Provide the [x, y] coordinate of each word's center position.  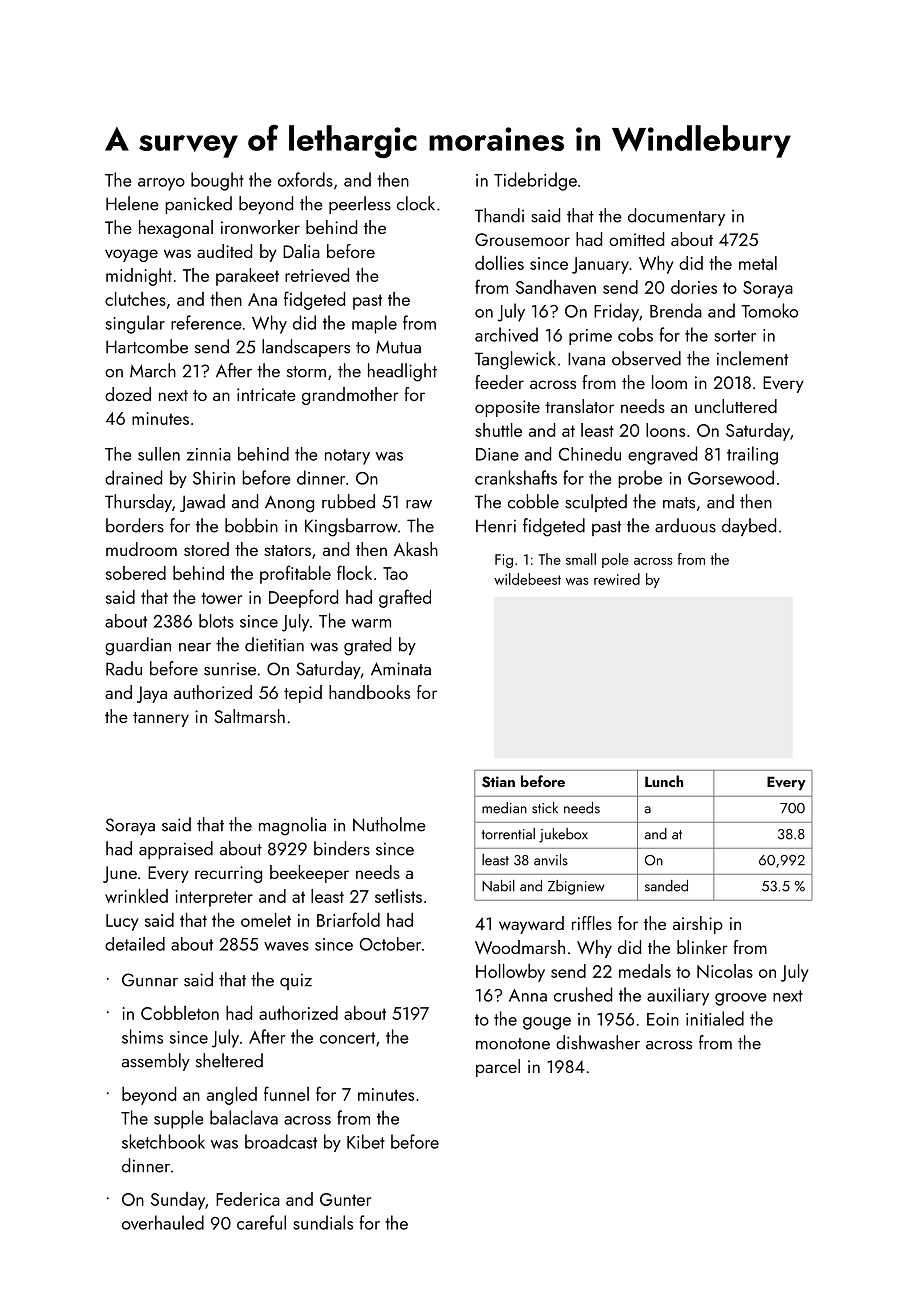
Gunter [345, 1199]
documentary [676, 217]
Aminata [401, 669]
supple [179, 1119]
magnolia [292, 826]
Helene [132, 203]
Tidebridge [535, 181]
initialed [715, 1018]
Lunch [664, 781]
